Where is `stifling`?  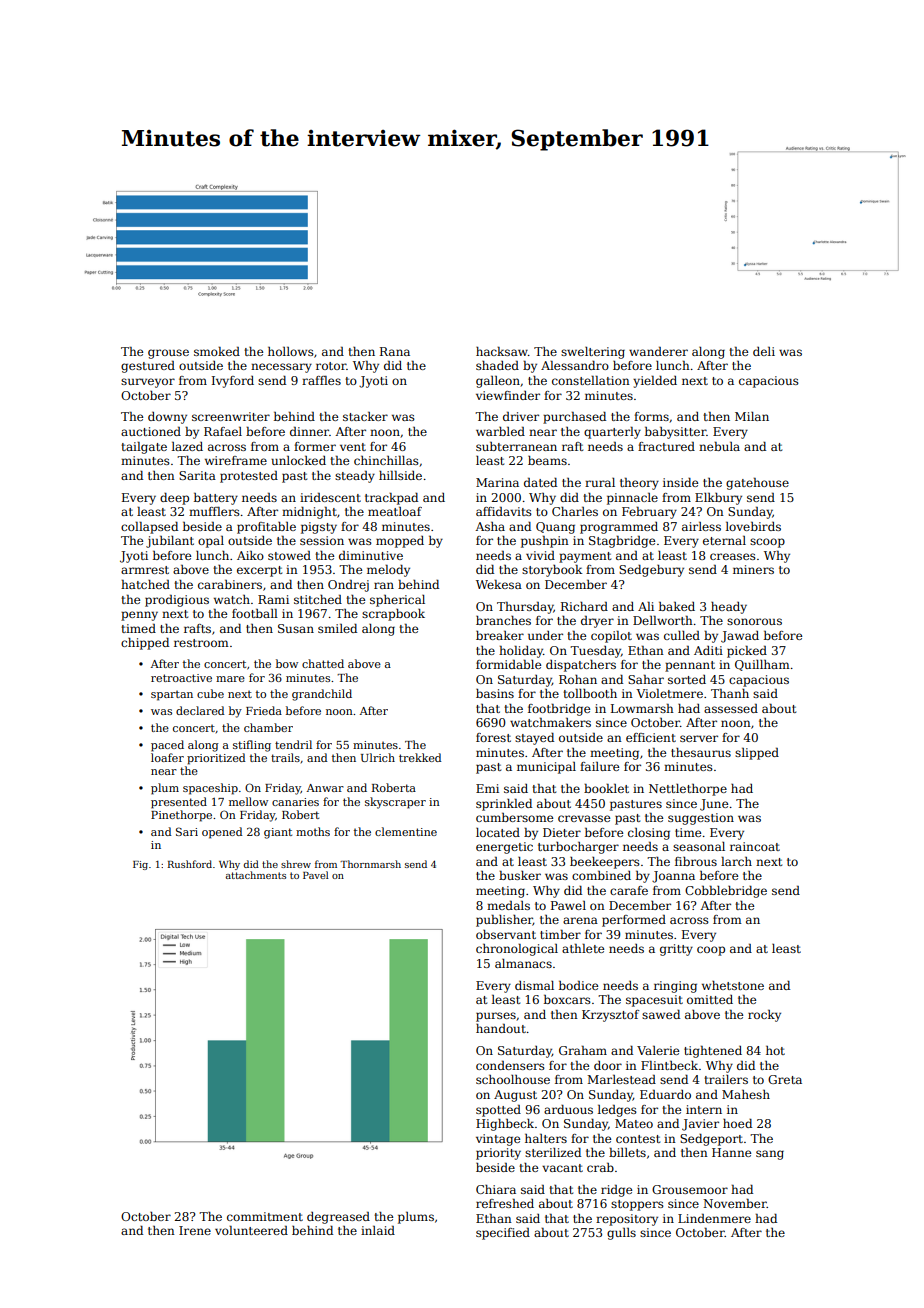 stifling is located at coordinates (252, 746).
